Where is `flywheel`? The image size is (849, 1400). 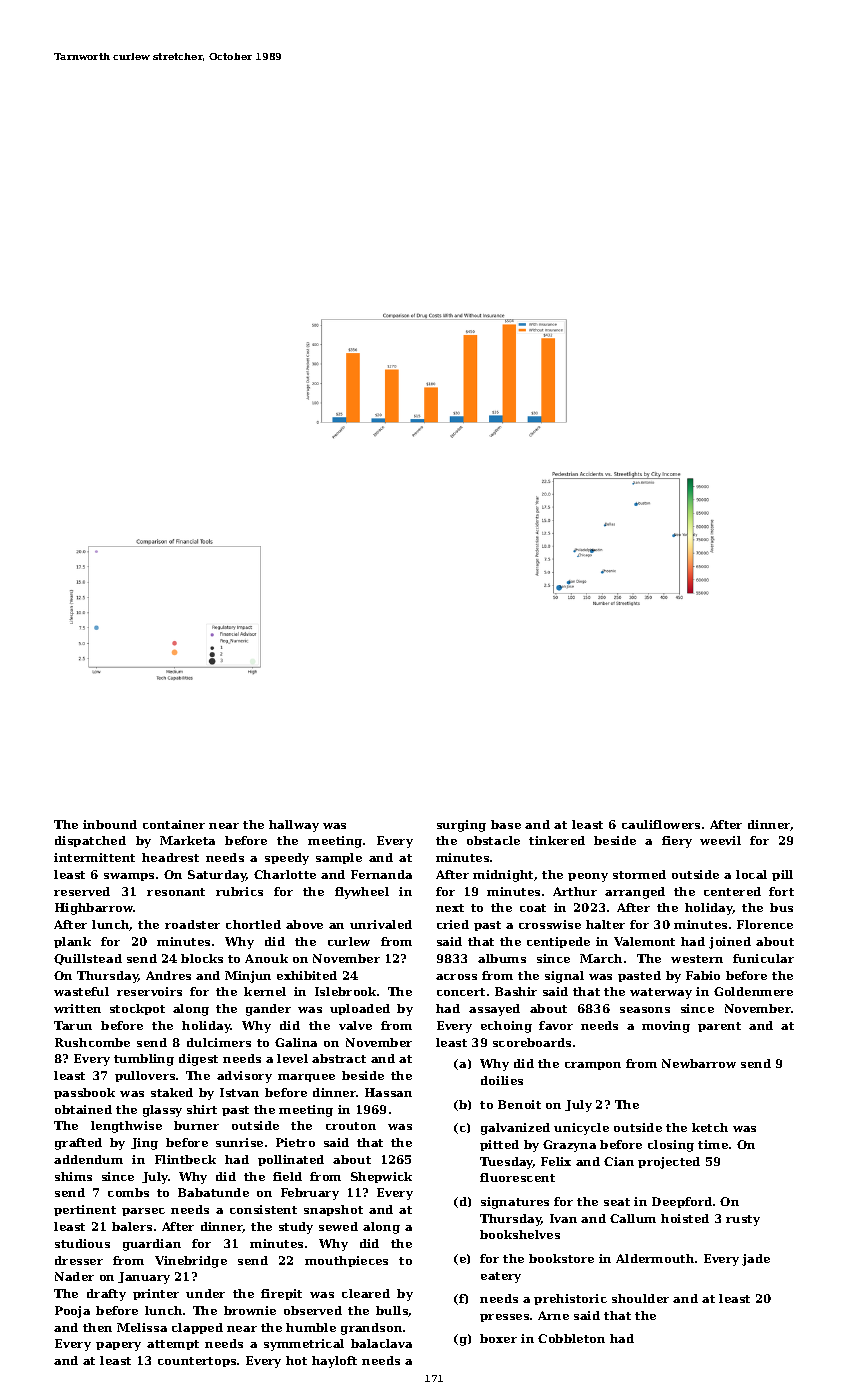
flywheel is located at coordinates (362, 893).
